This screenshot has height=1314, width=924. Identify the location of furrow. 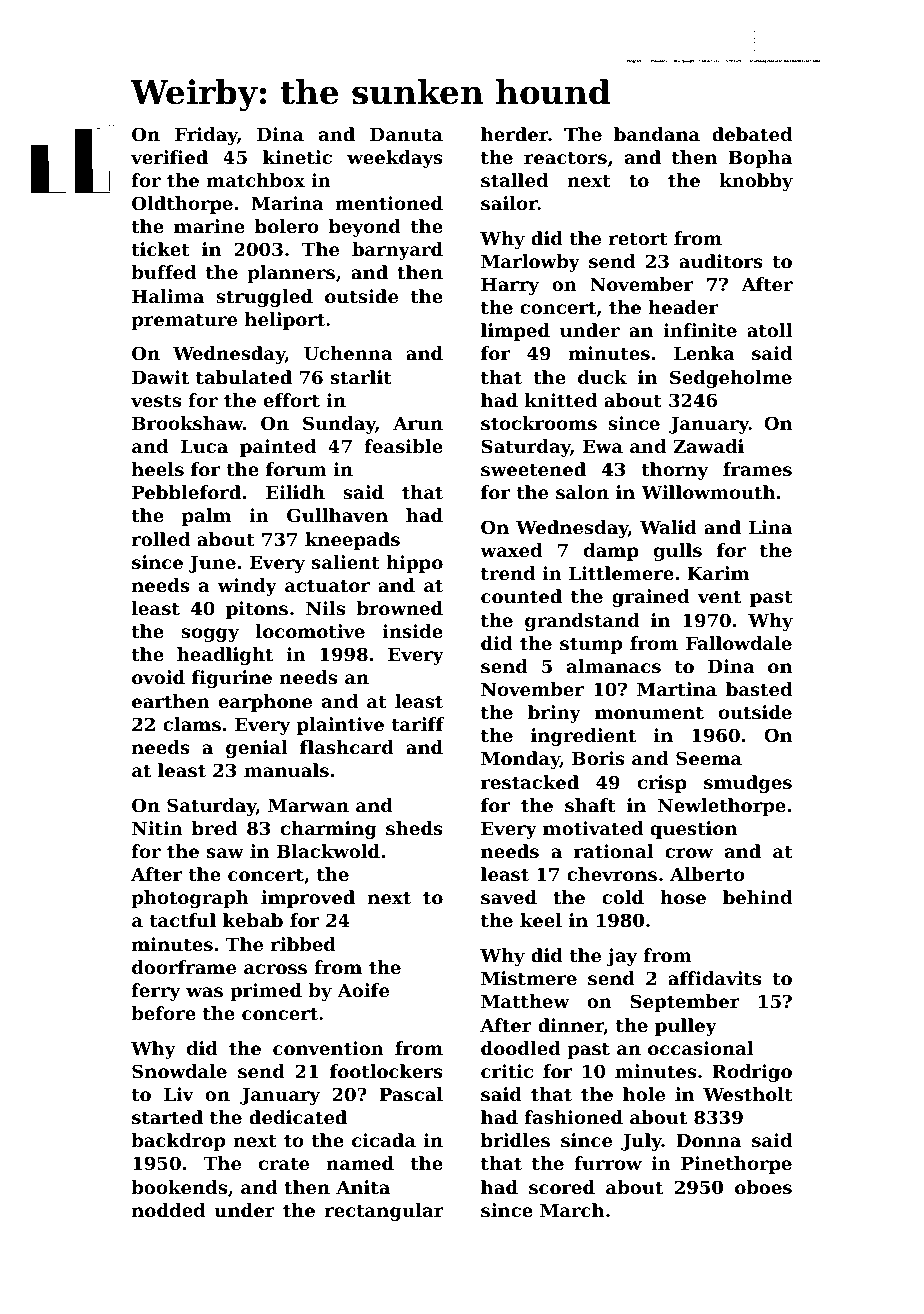
(608, 1163).
